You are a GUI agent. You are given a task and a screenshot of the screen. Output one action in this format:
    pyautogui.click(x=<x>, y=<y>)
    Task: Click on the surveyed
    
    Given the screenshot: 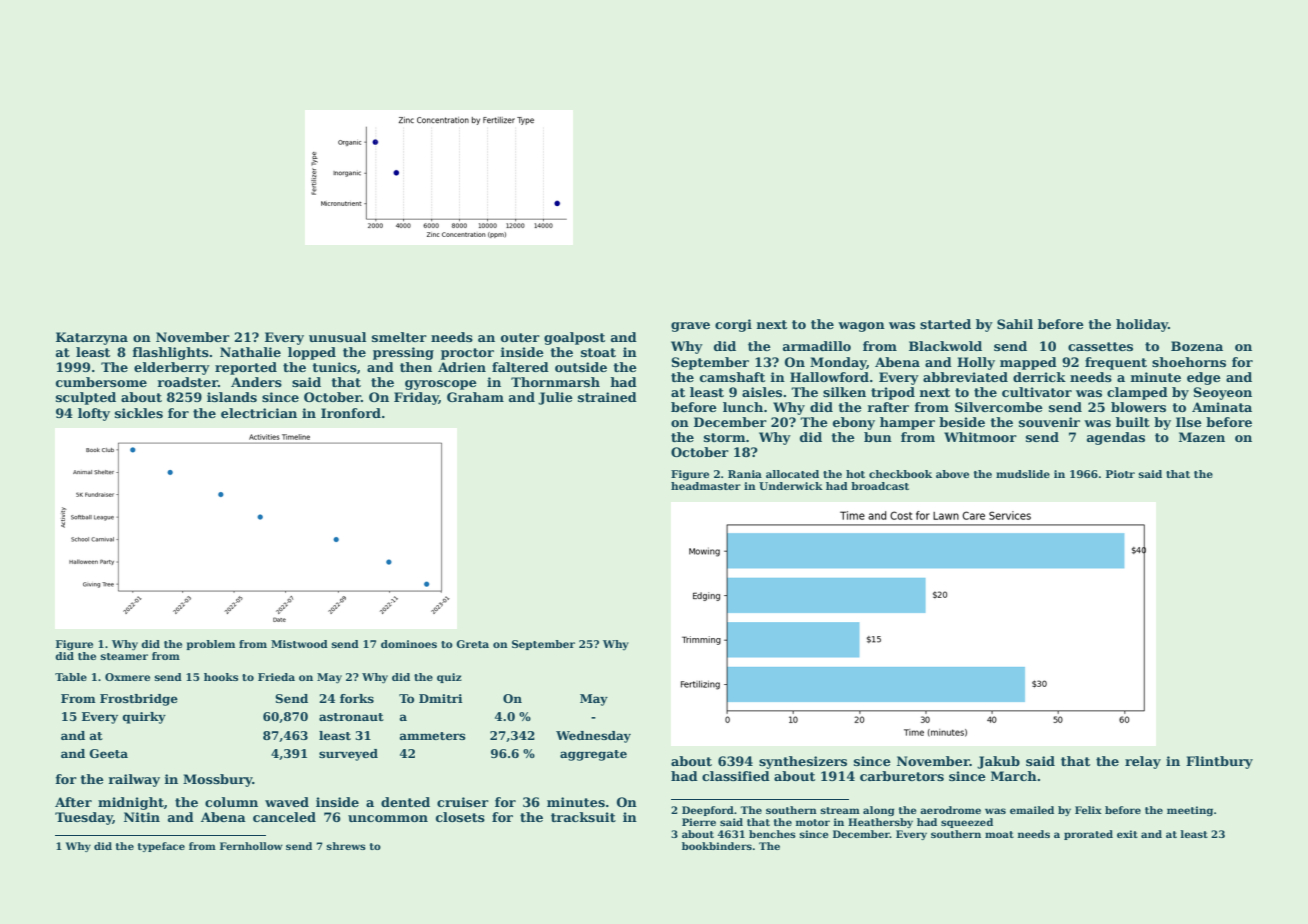 What is the action you would take?
    pyautogui.click(x=348, y=755)
